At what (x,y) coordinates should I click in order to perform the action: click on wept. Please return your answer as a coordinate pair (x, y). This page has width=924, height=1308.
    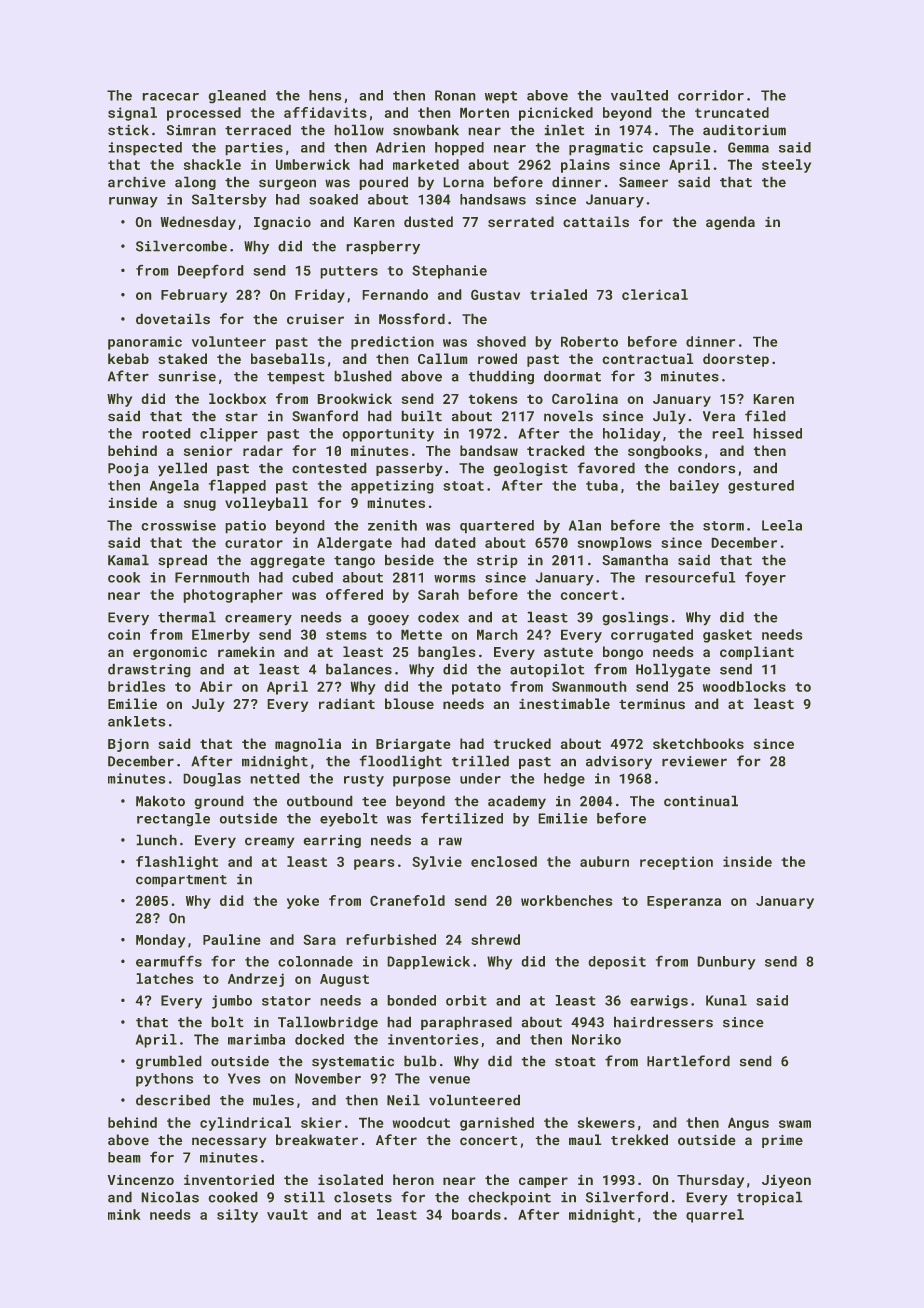
    Looking at the image, I should click on (501, 97).
